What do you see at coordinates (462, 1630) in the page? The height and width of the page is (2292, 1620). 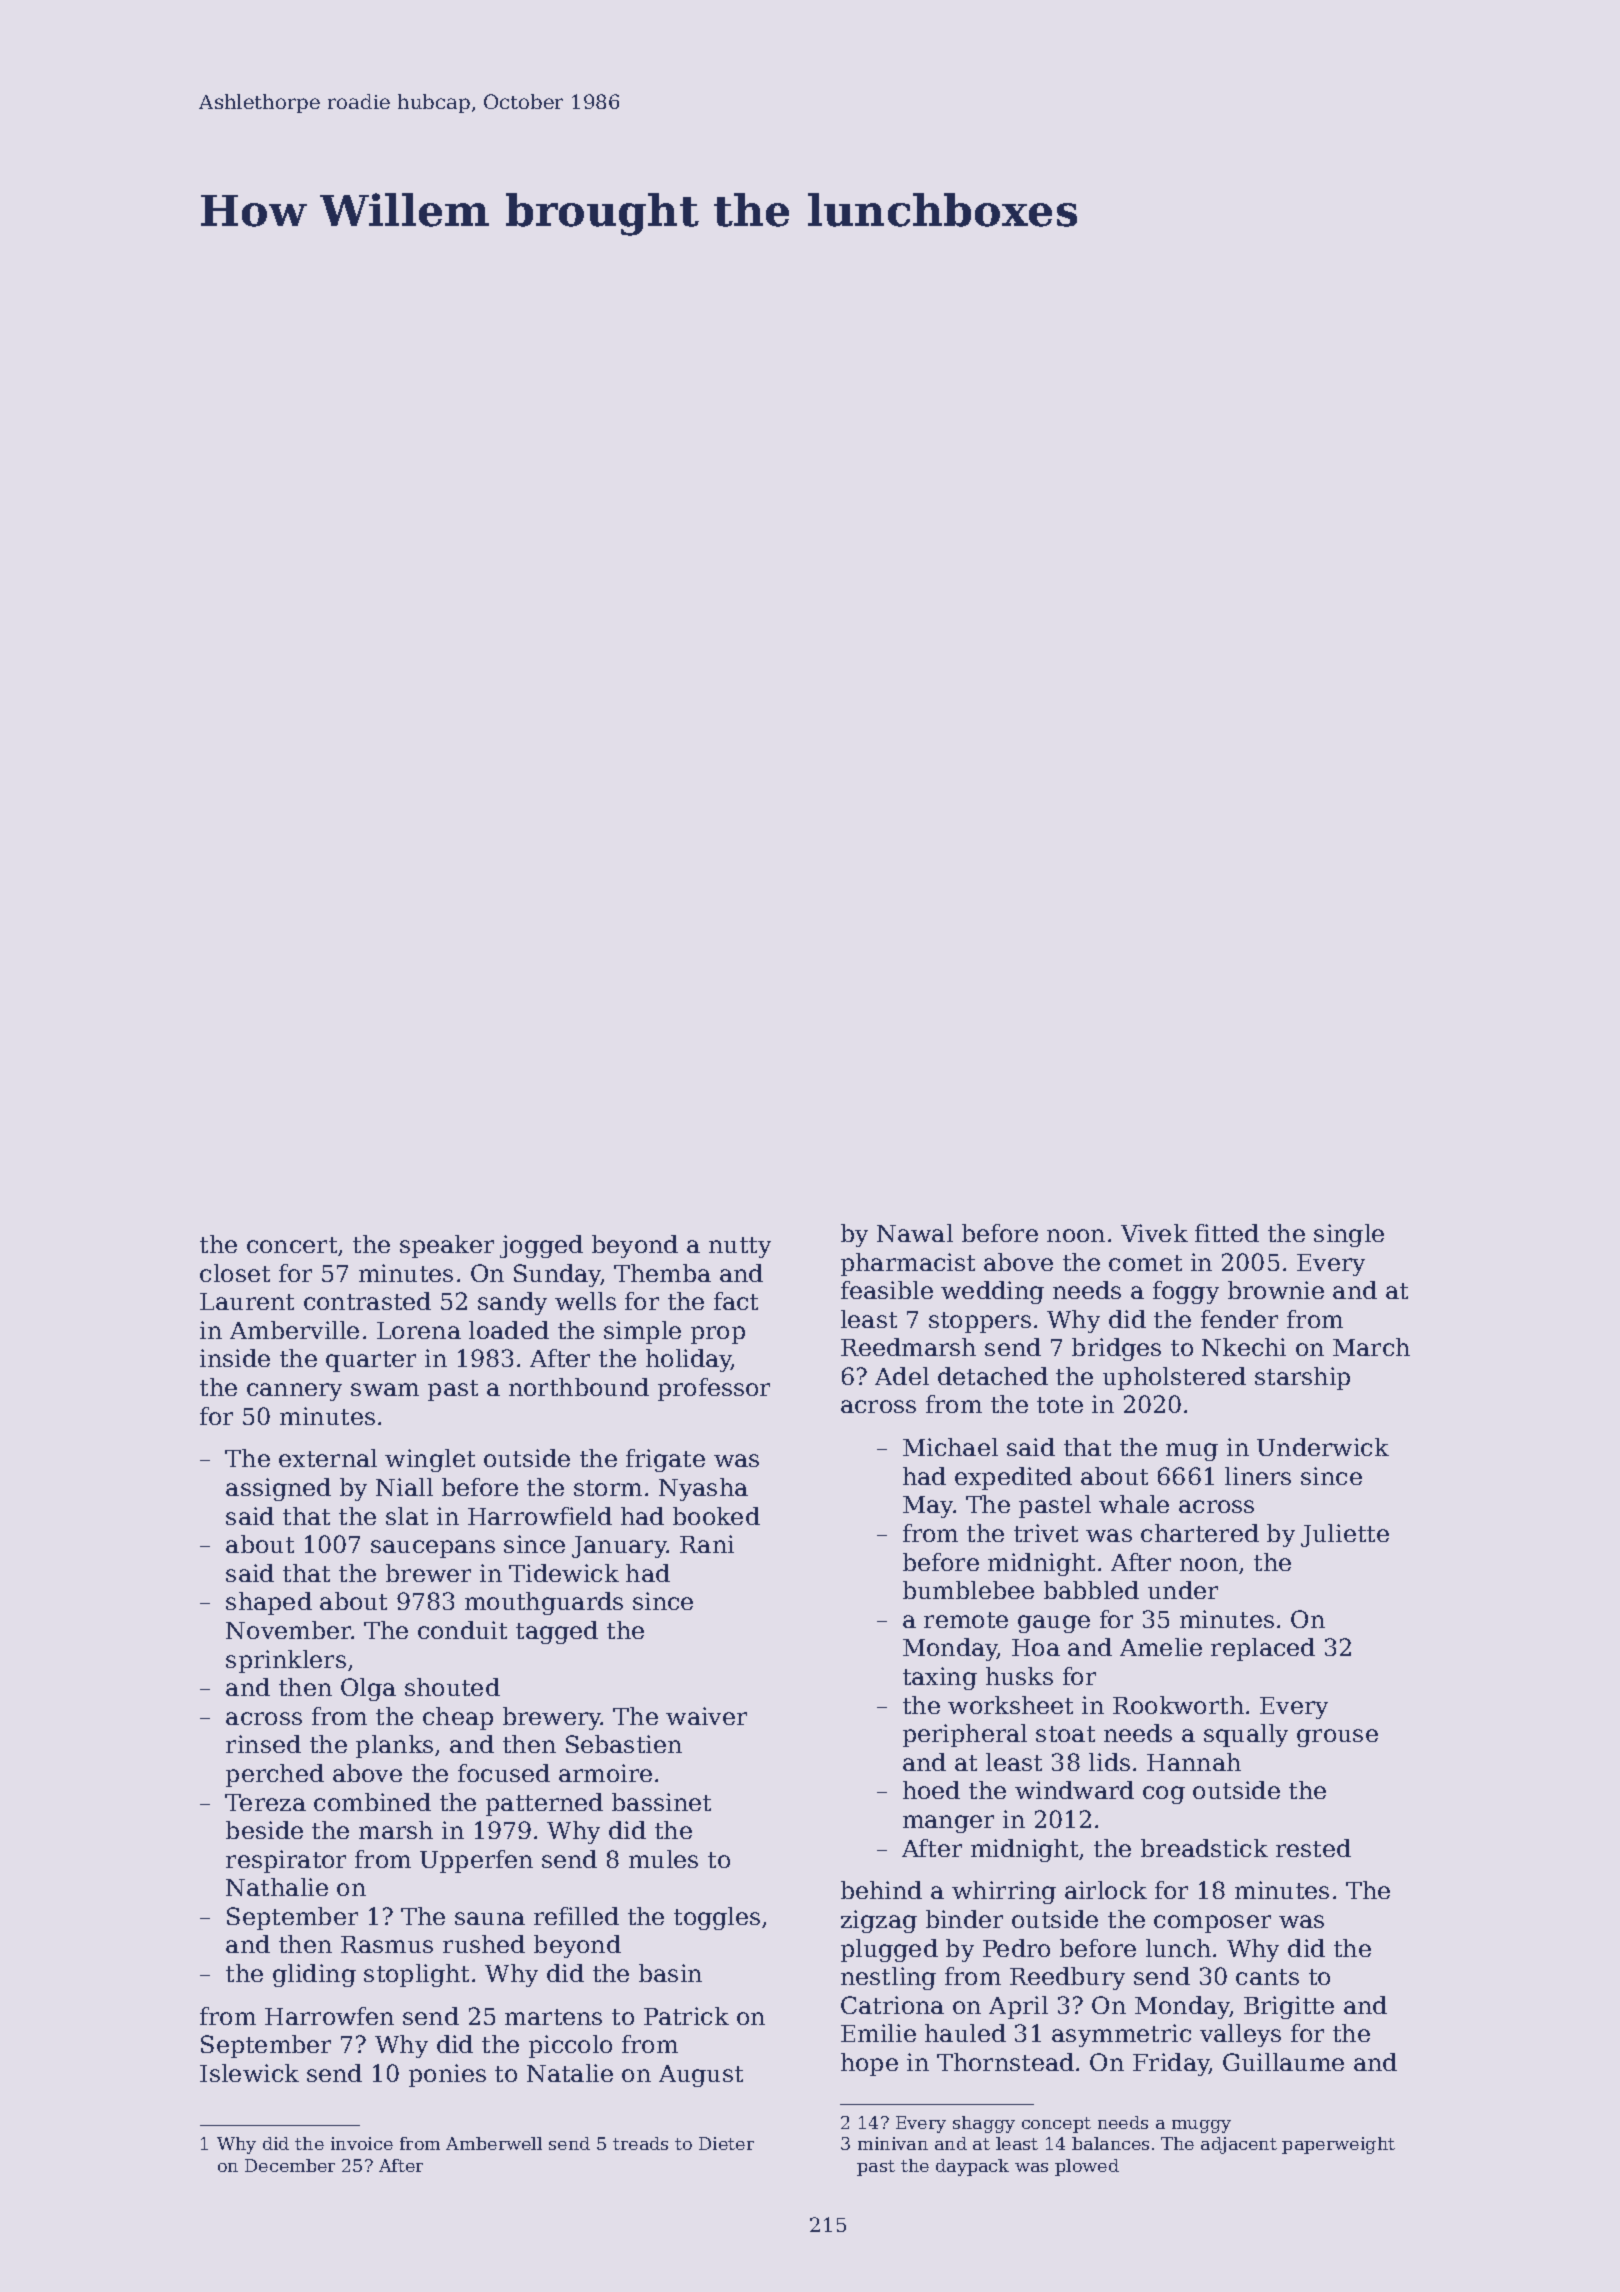 I see `conduit` at bounding box center [462, 1630].
